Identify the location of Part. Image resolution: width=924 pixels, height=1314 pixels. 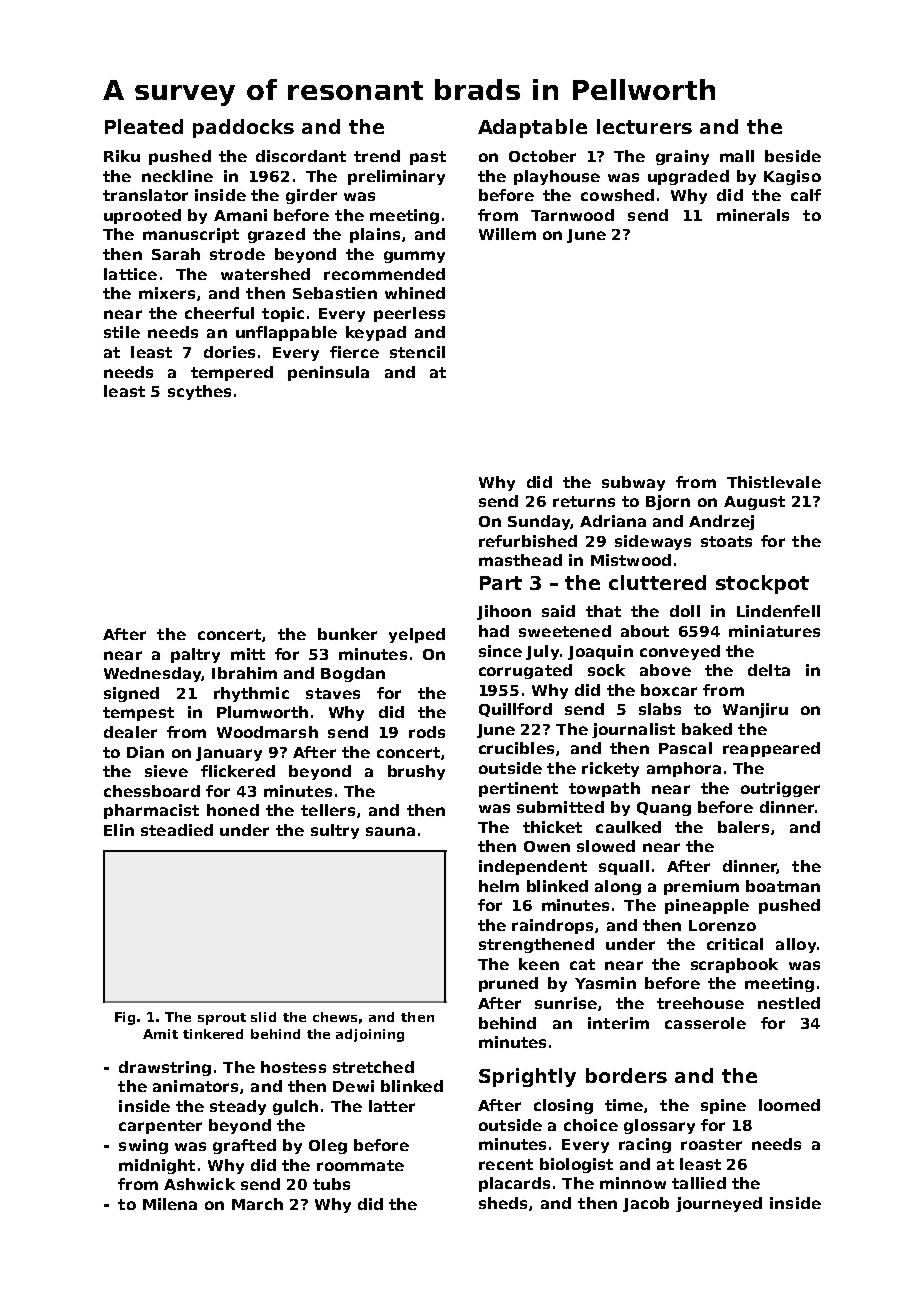
(501, 583).
